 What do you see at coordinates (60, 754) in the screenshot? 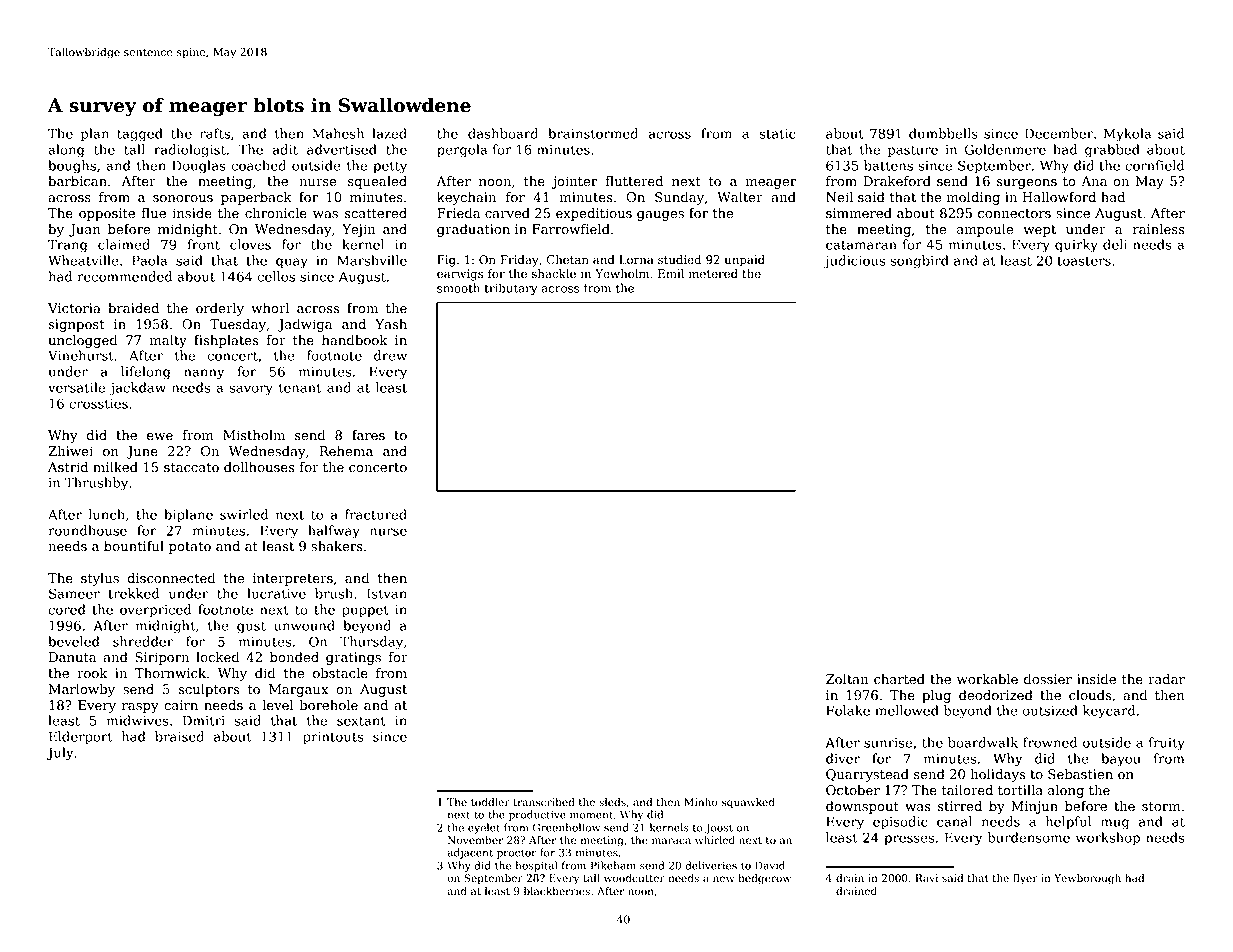
I see `July` at bounding box center [60, 754].
